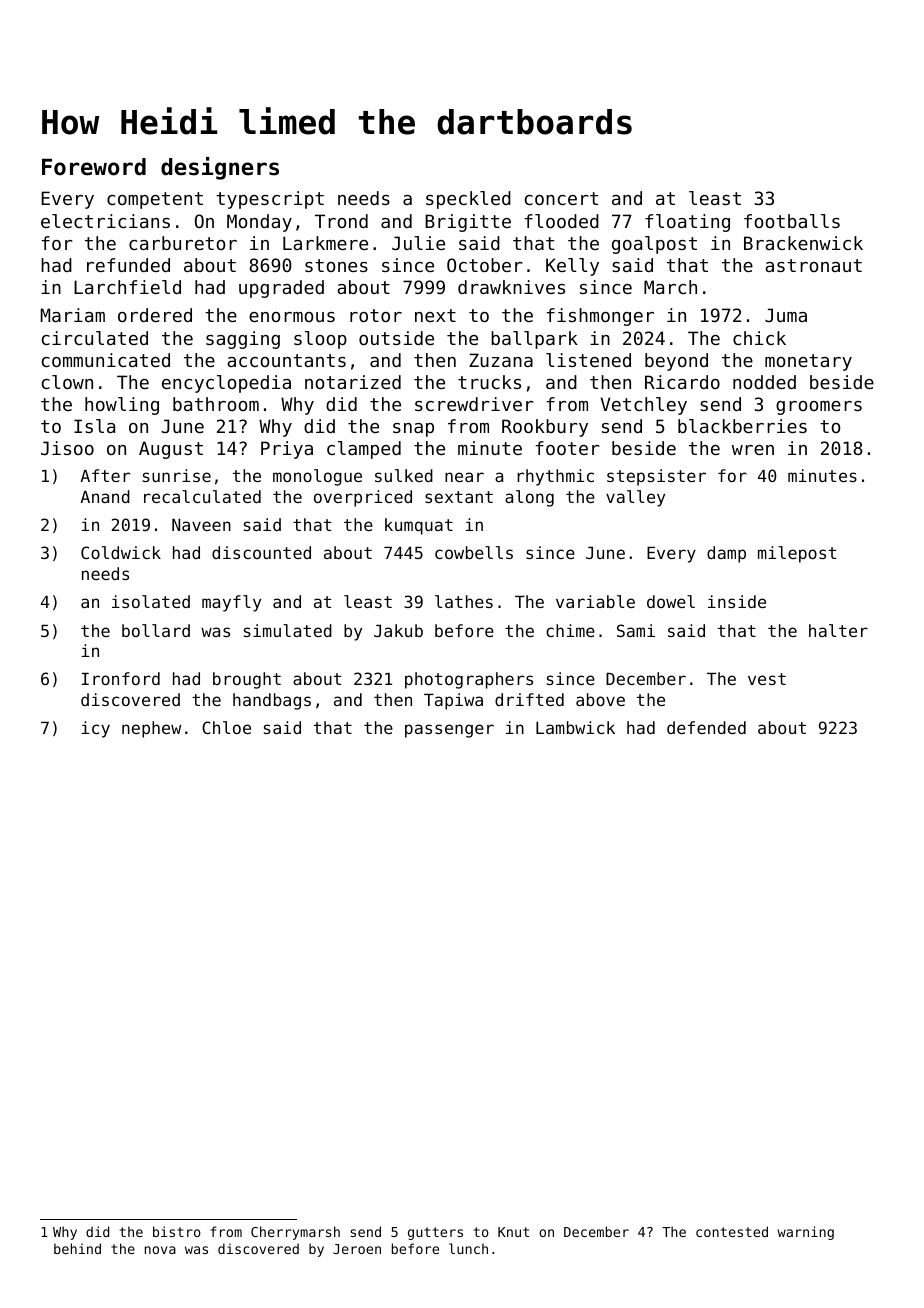 The width and height of the screenshot is (924, 1308). Describe the element at coordinates (357, 1249) in the screenshot. I see `Jeroen` at that location.
